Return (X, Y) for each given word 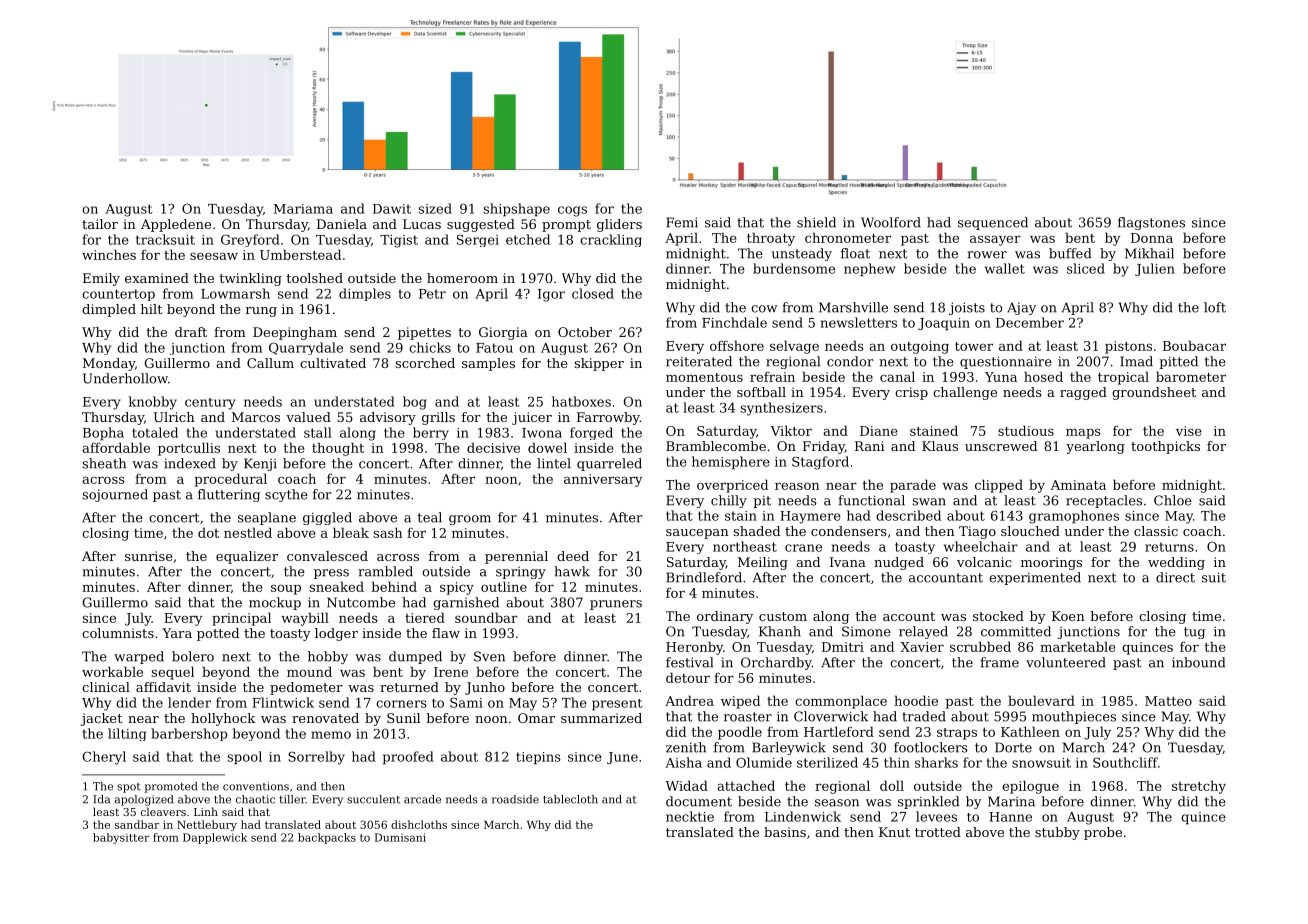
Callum (270, 363)
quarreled (609, 464)
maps (1083, 434)
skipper (599, 364)
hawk (572, 571)
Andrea (689, 700)
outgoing (920, 347)
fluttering (229, 495)
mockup (275, 603)
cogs (572, 211)
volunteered (1066, 662)
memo (331, 735)
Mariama (303, 209)
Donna (1152, 238)
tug (1194, 633)
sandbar (137, 824)
